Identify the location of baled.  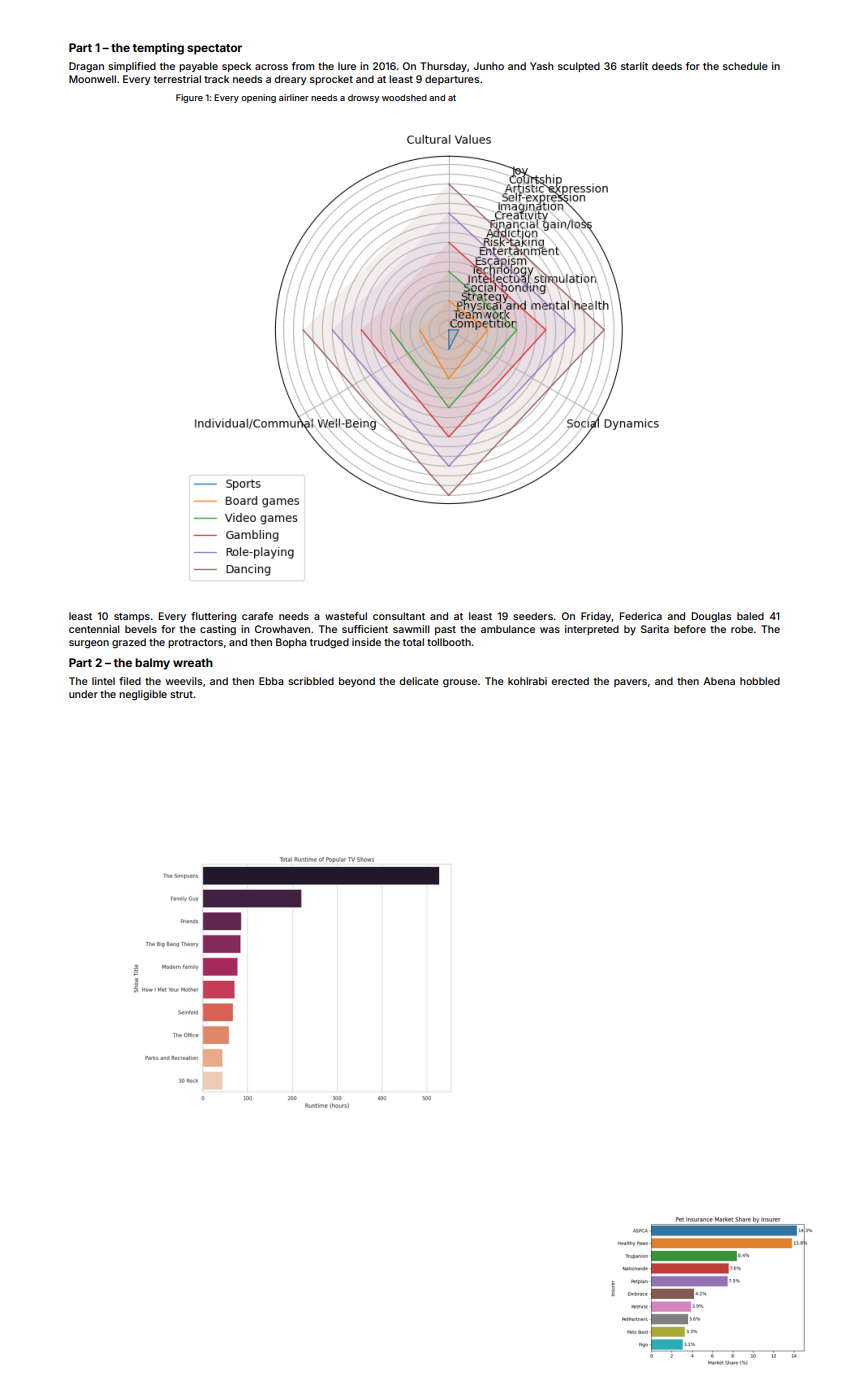
(750, 616).
